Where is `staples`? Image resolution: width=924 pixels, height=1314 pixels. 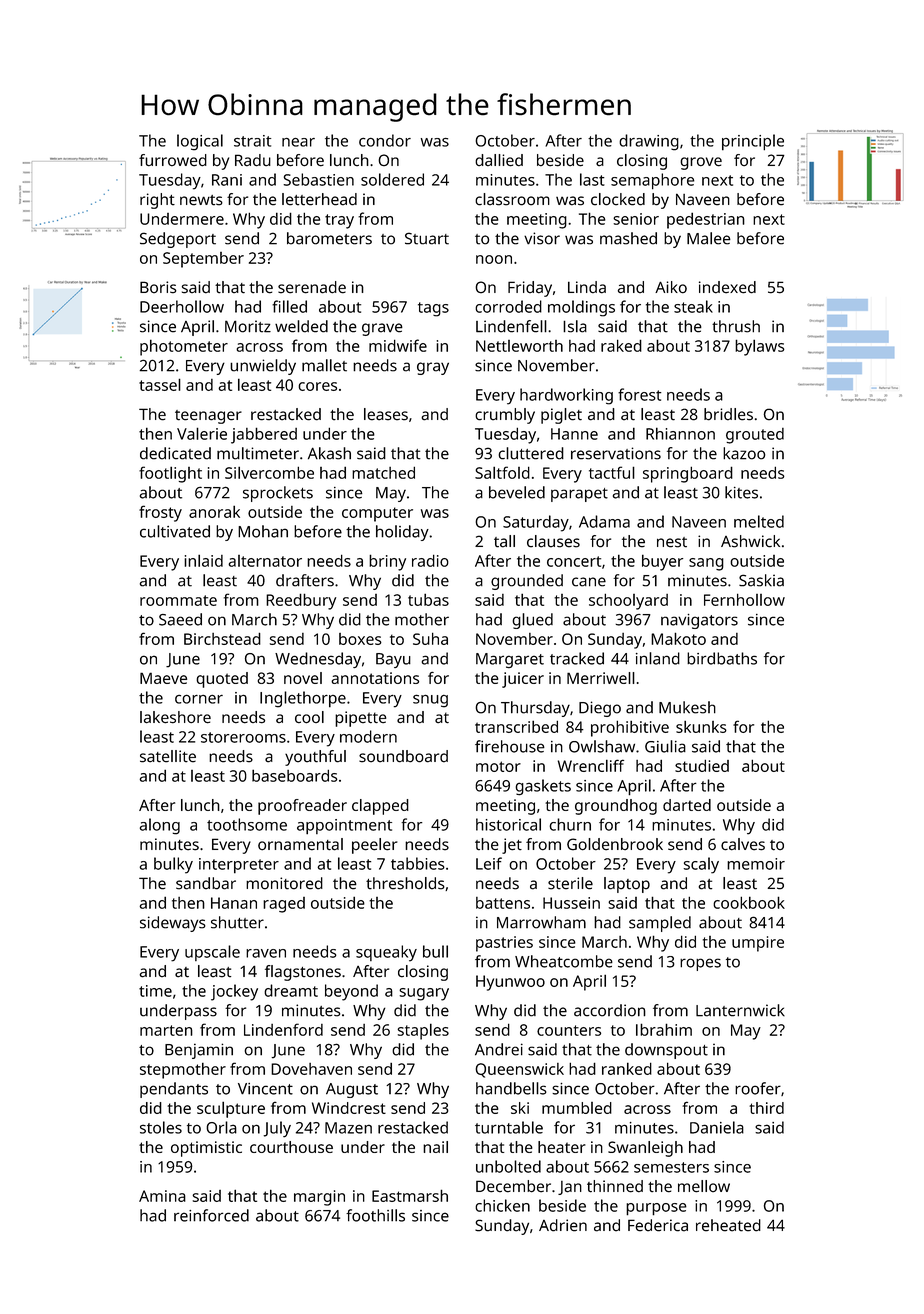
staples is located at coordinates (423, 1031).
